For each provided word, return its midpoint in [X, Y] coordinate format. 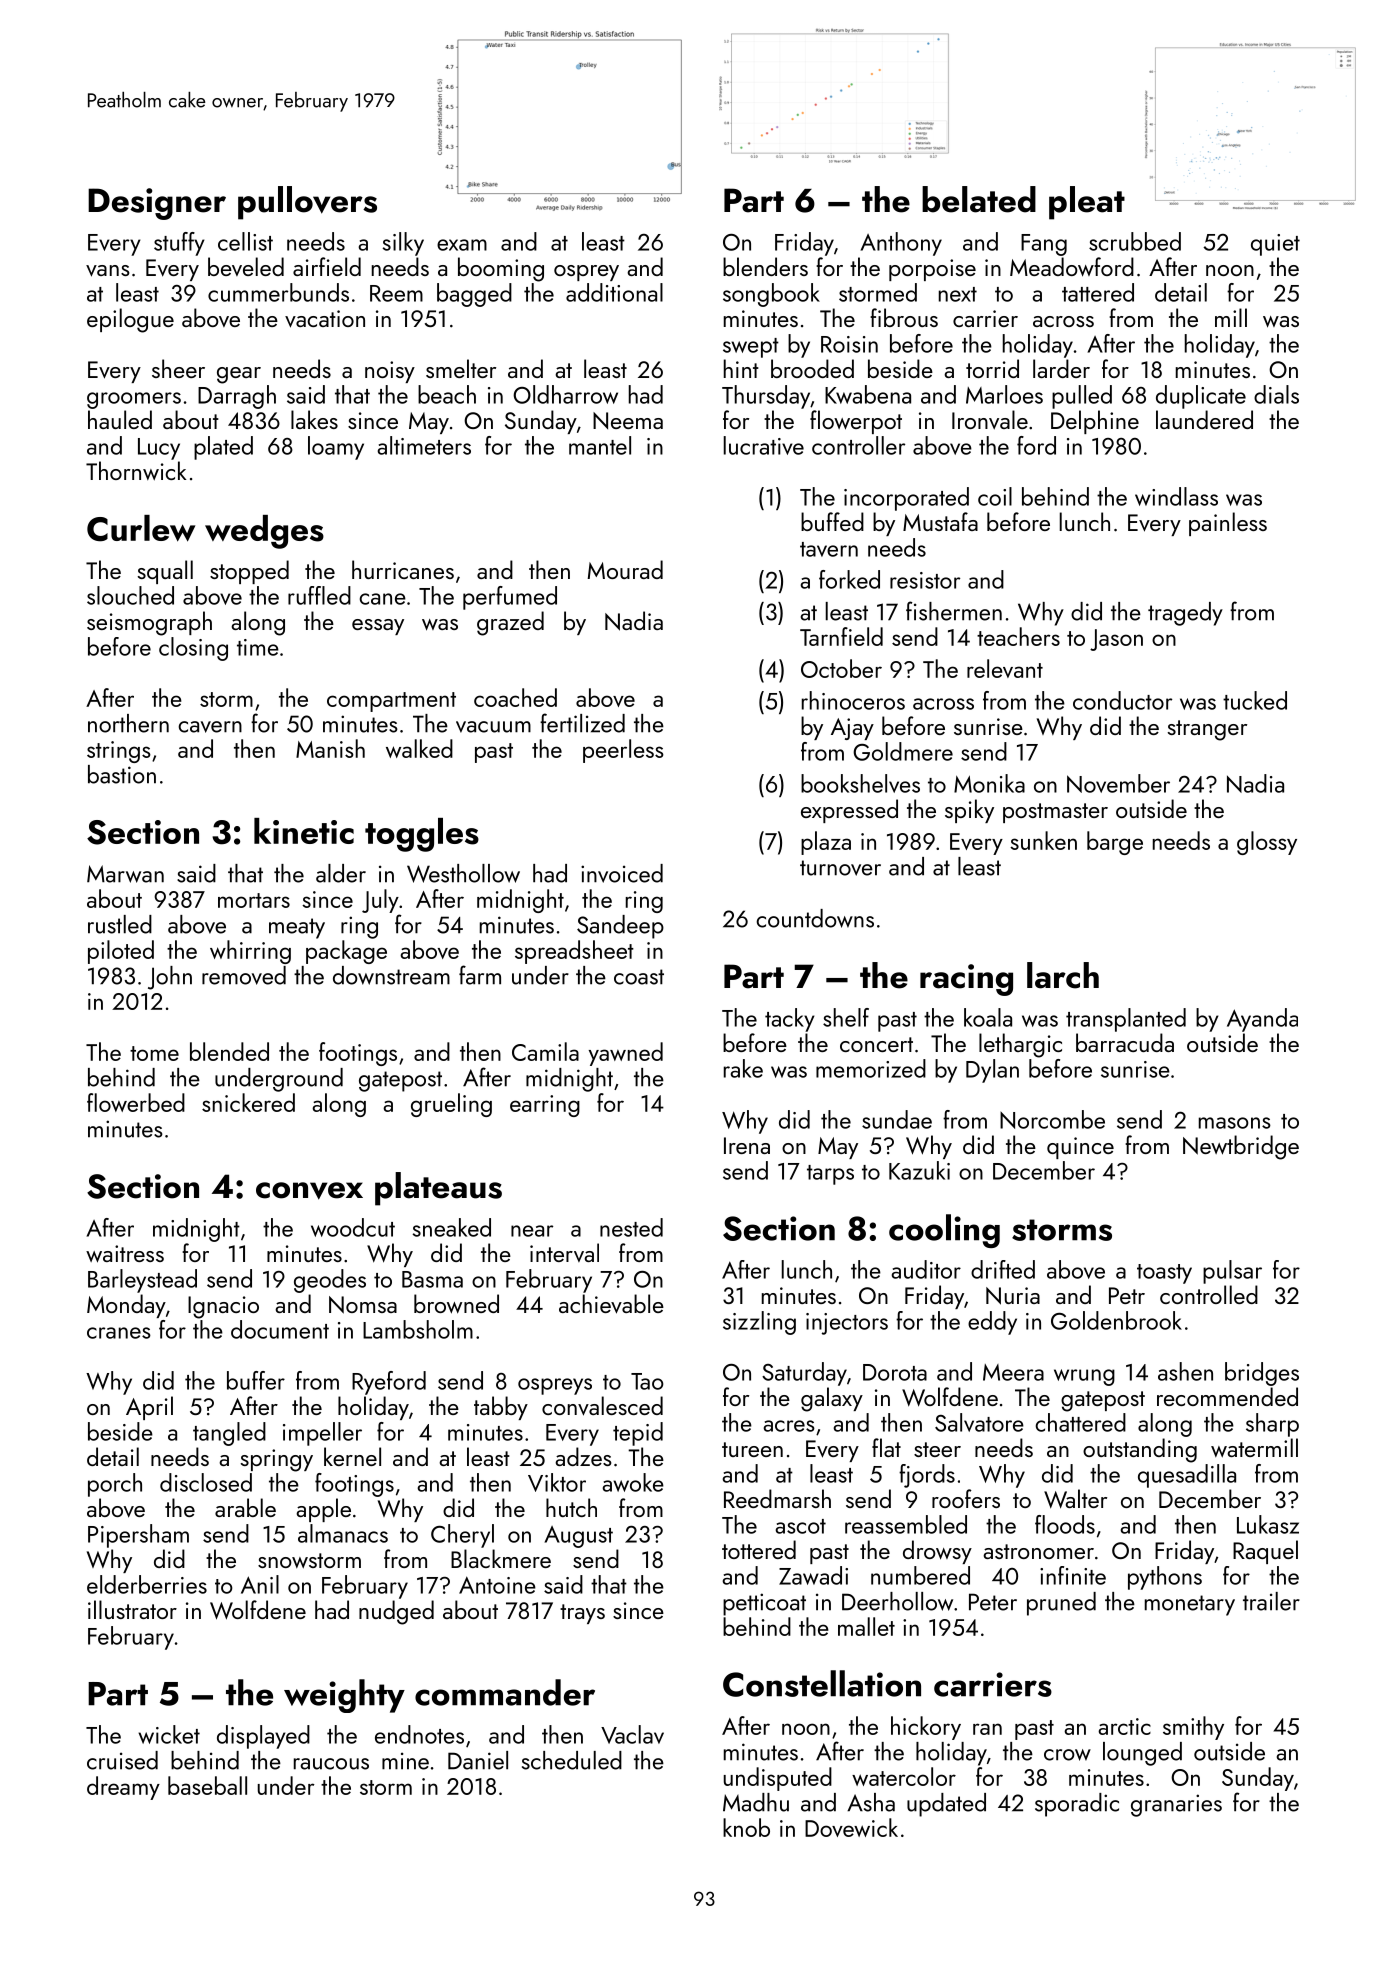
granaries [1176, 1805]
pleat [1087, 203]
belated [979, 199]
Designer [157, 204]
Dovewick [851, 1827]
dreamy [123, 1788]
